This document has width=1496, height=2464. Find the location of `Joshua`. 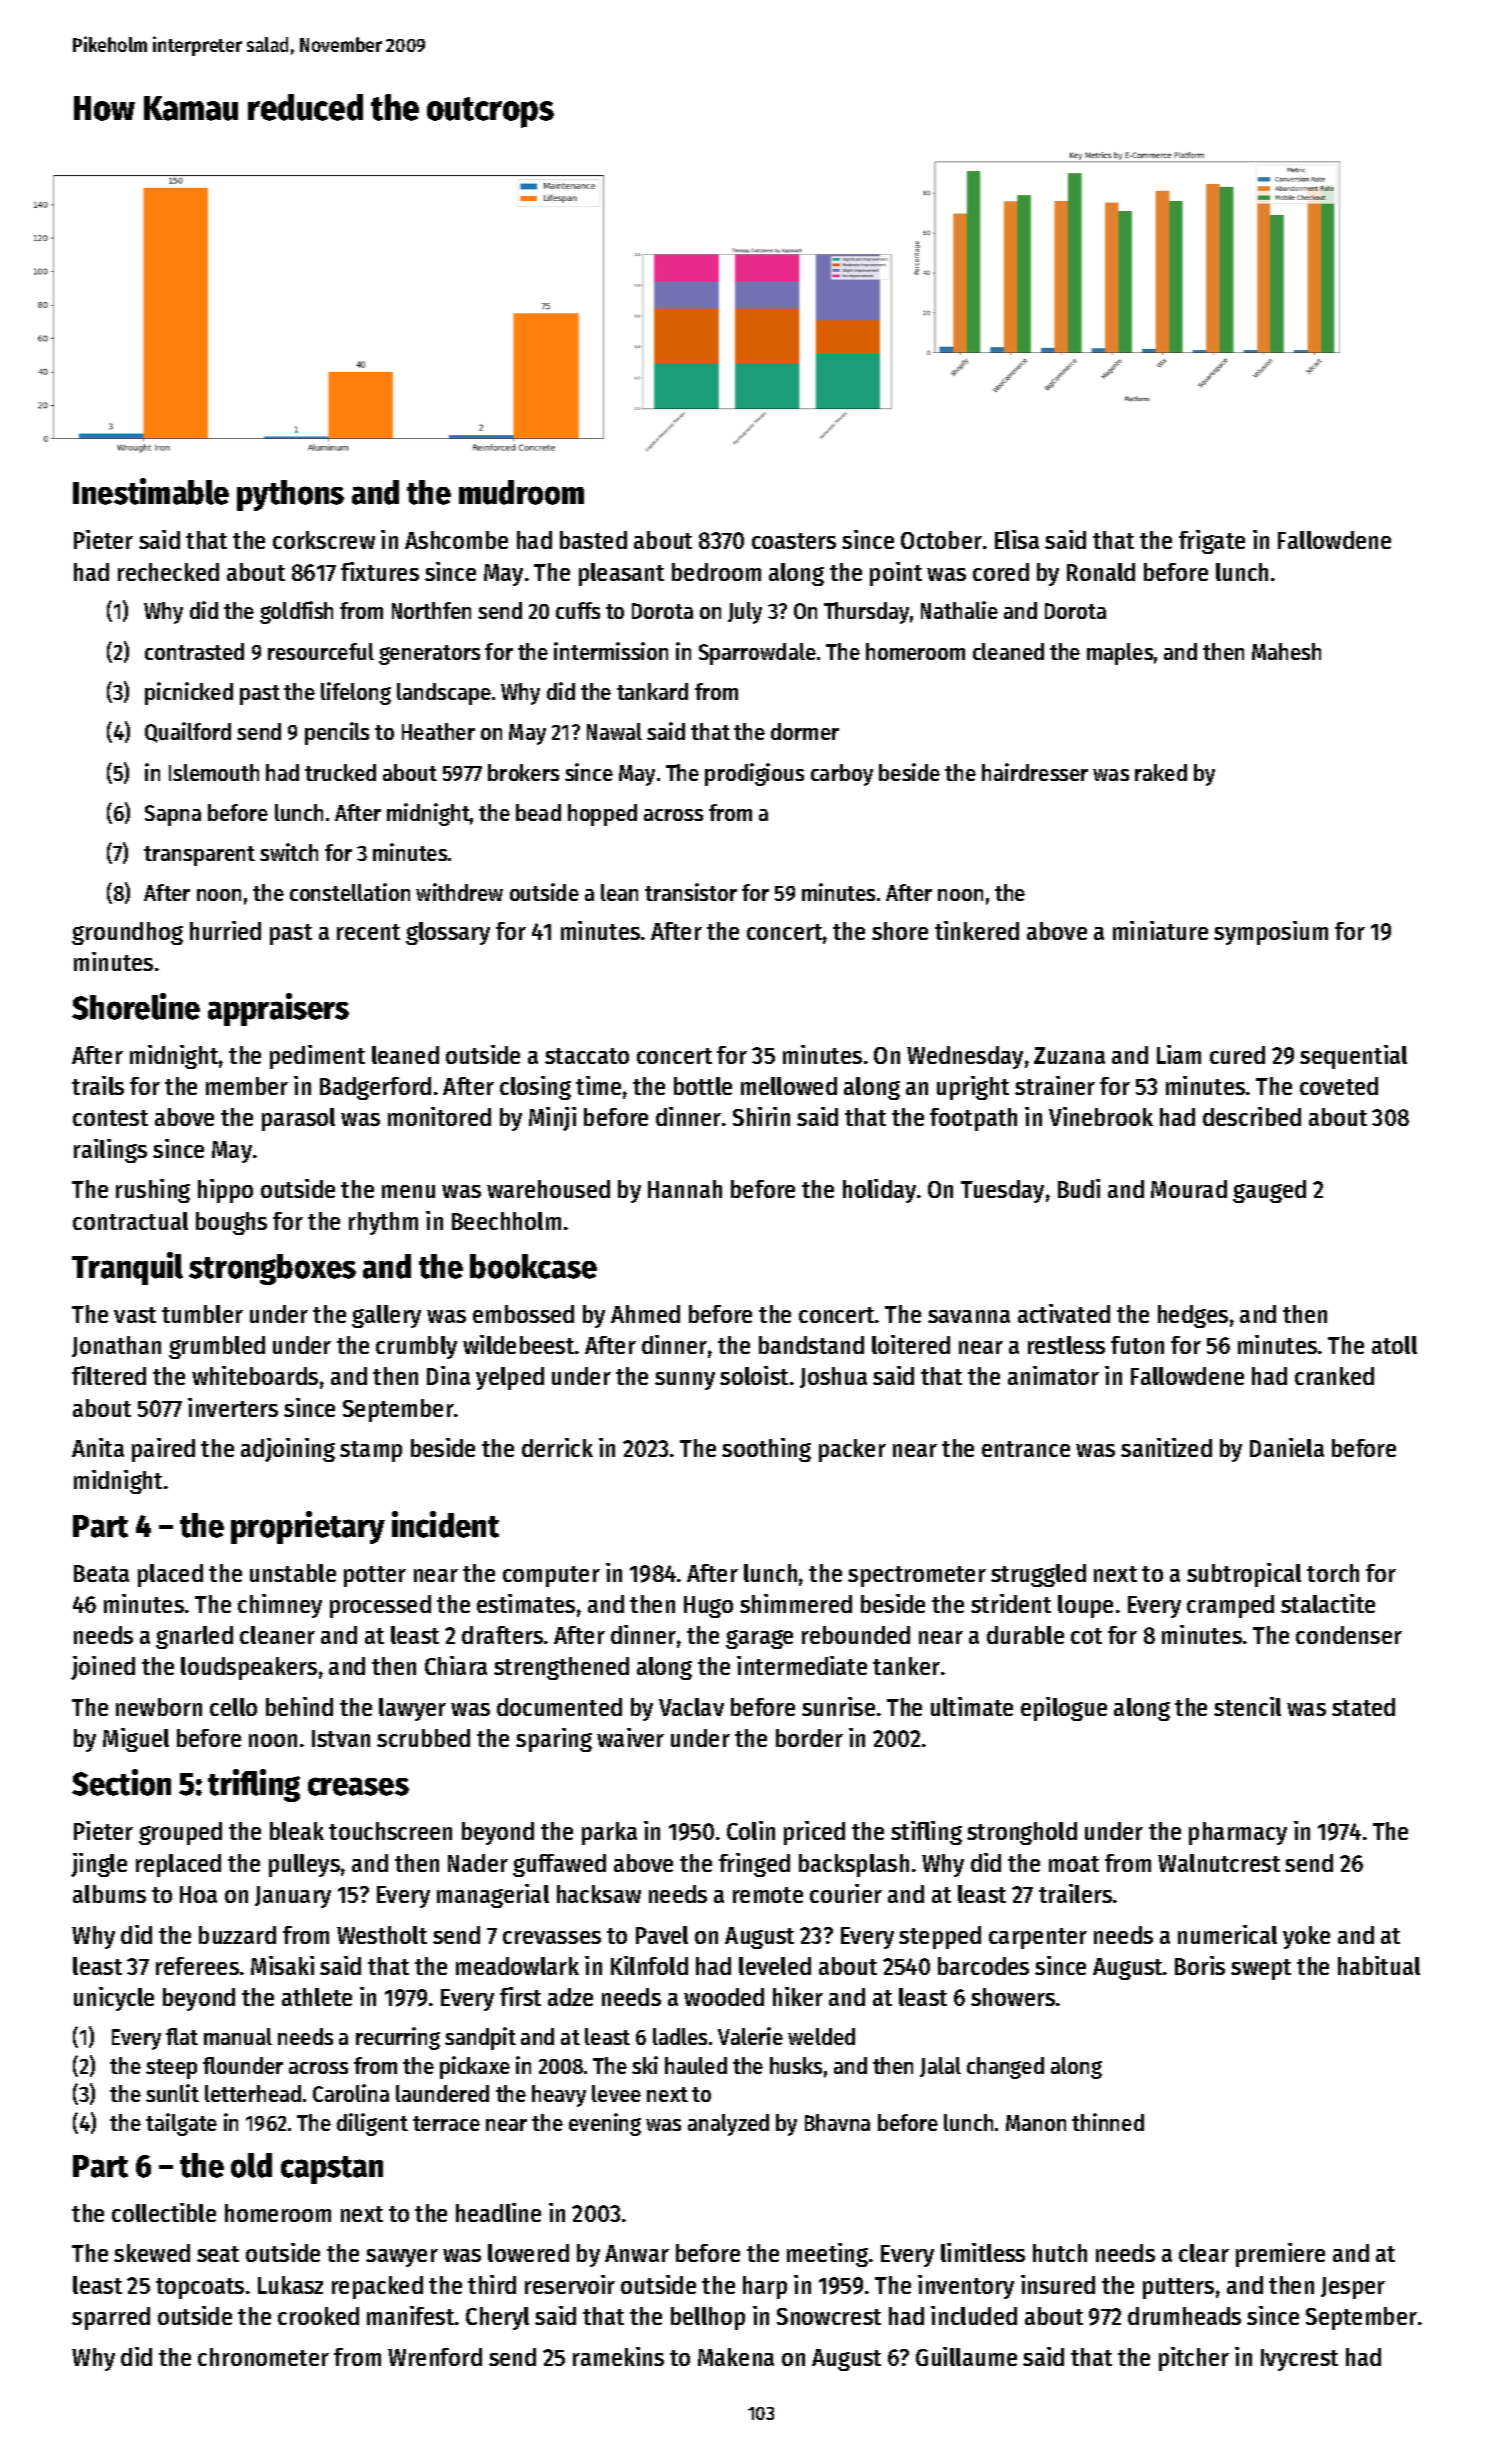

Joshua is located at coordinates (833, 1377).
